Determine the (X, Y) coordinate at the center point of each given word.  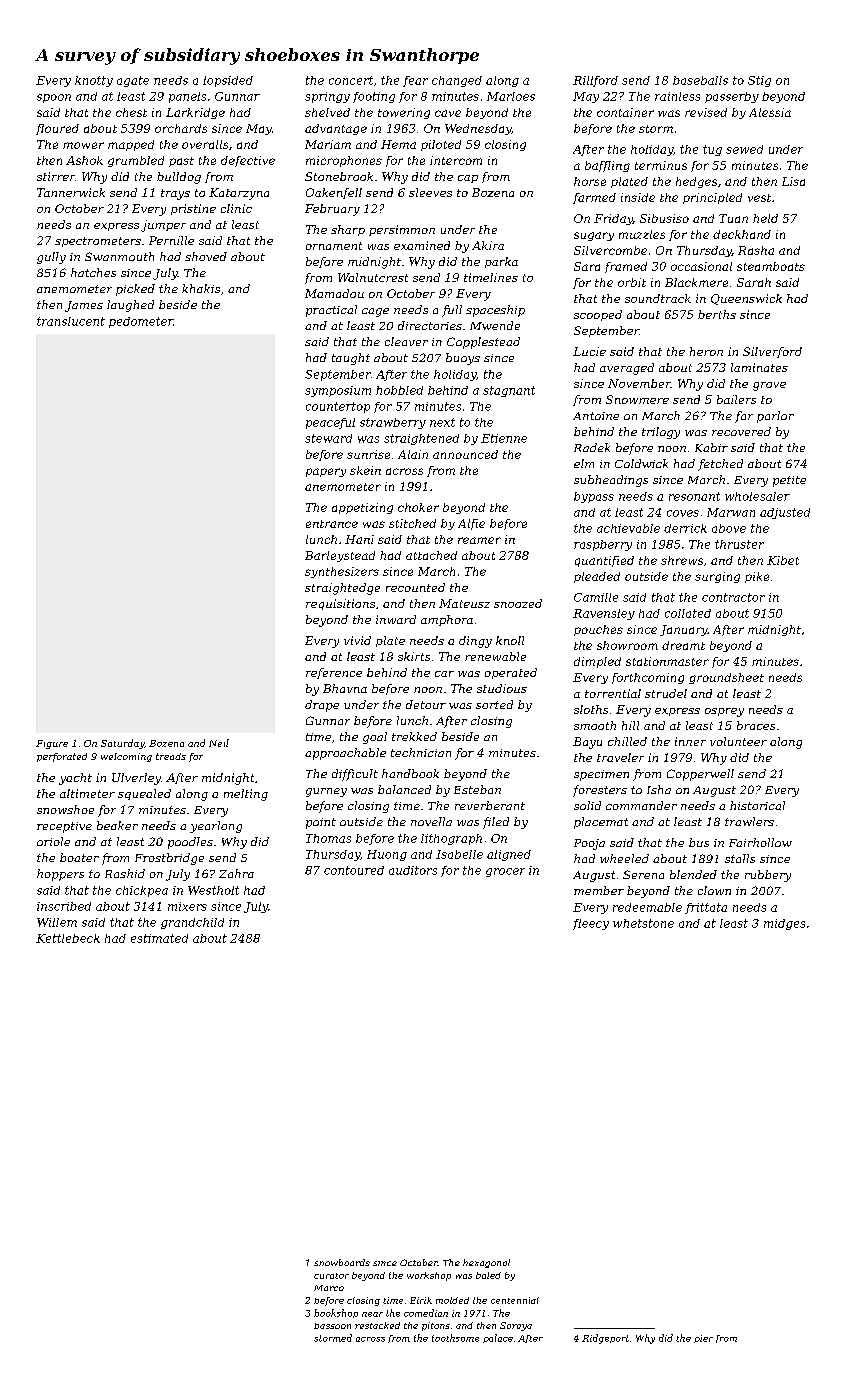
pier (703, 1339)
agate (133, 81)
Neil (219, 743)
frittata (706, 908)
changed (457, 81)
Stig (759, 81)
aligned (509, 855)
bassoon (332, 1326)
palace (498, 1338)
